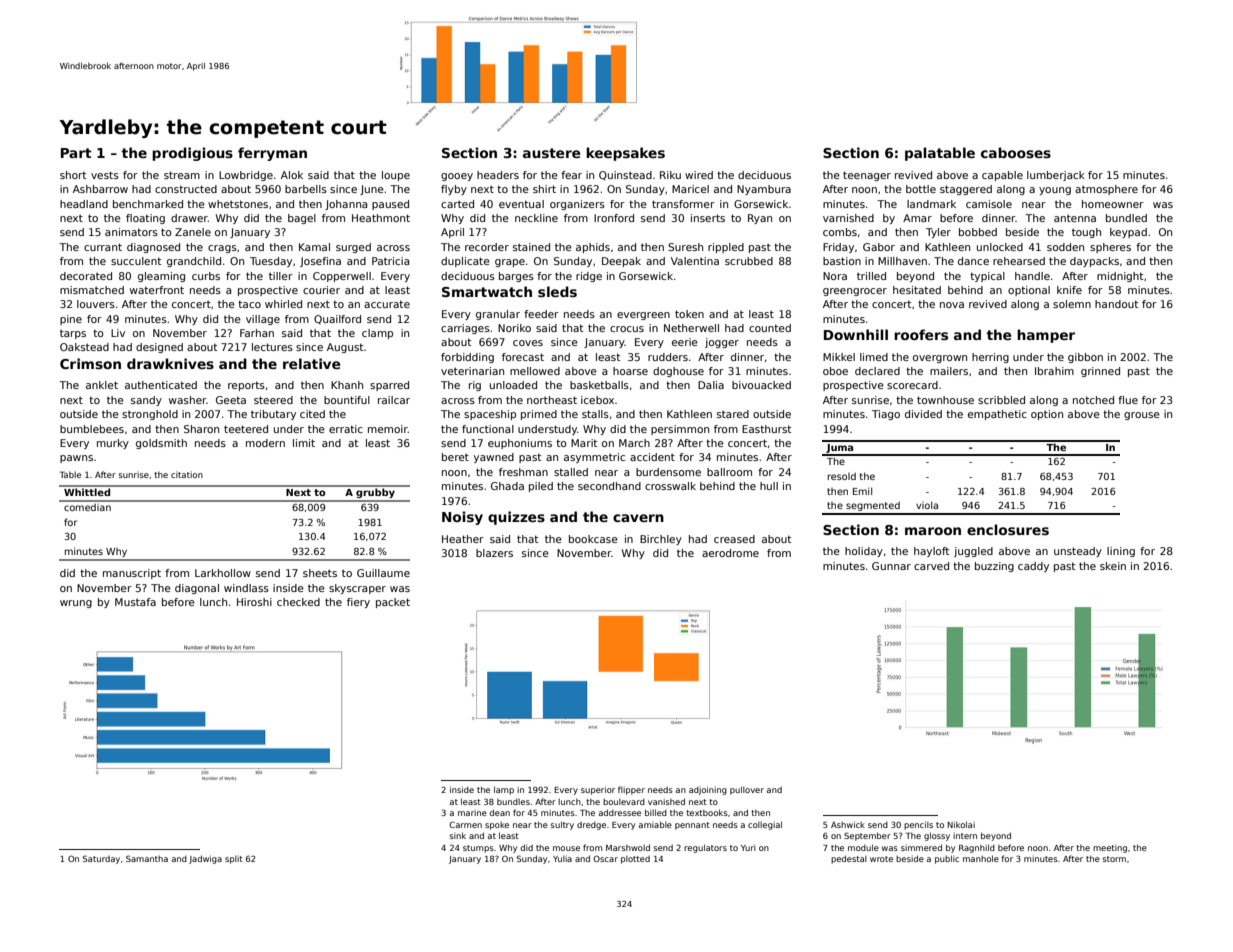 This document has height=952, width=1233. I want to click on Samantha, so click(147, 858).
